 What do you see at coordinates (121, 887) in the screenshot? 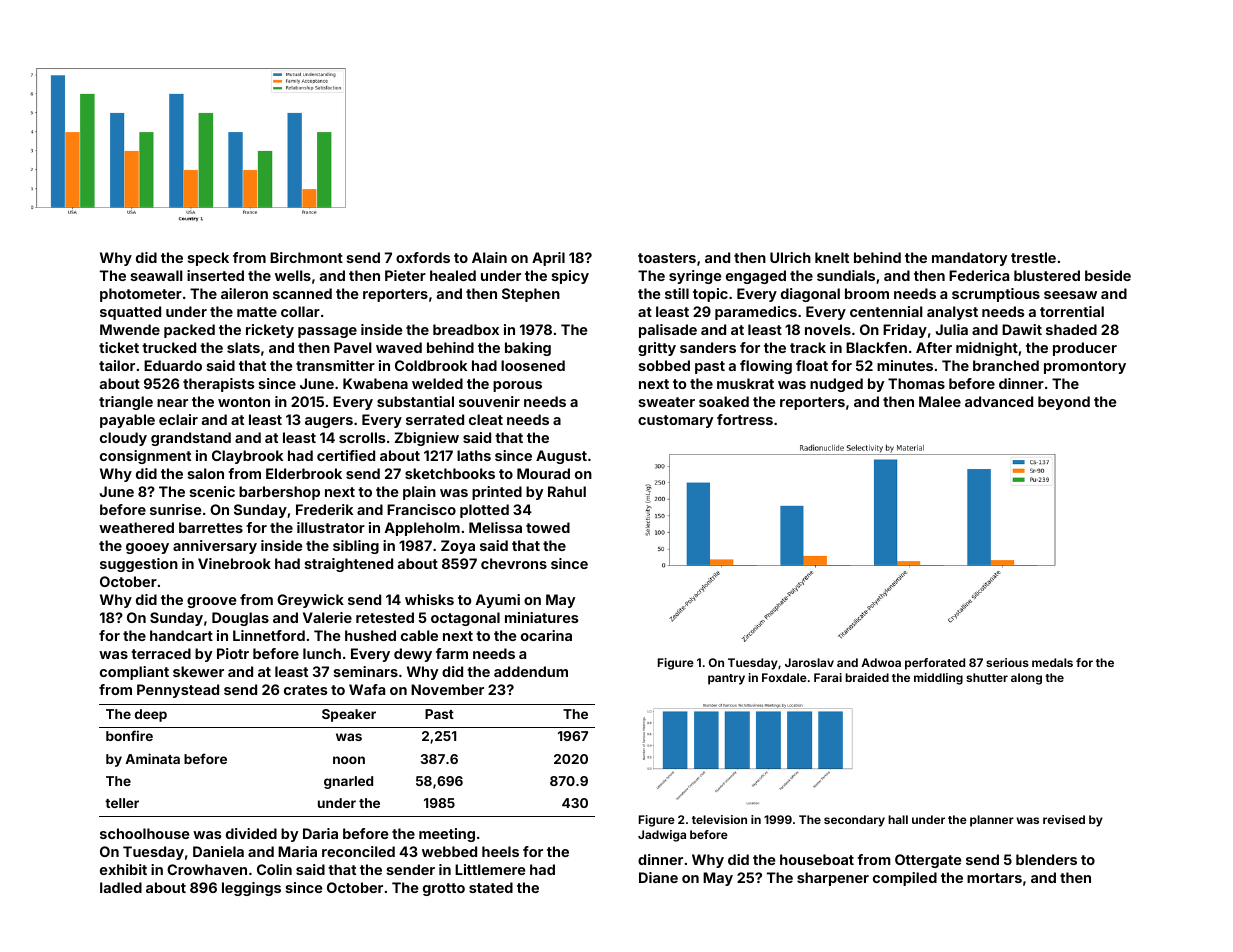
I see `ladled` at bounding box center [121, 887].
